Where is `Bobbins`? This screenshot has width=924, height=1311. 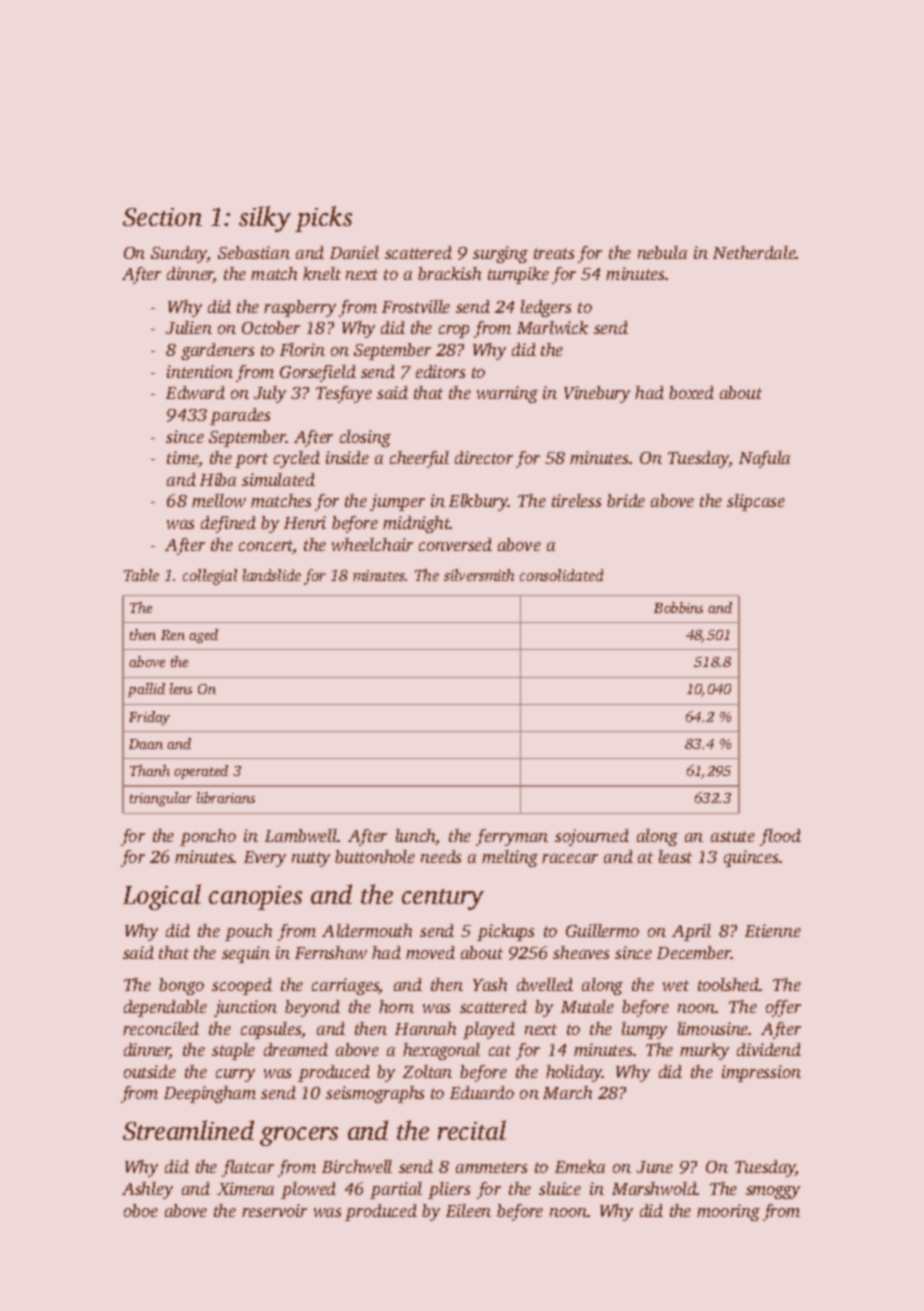 Bobbins is located at coordinates (678, 607).
